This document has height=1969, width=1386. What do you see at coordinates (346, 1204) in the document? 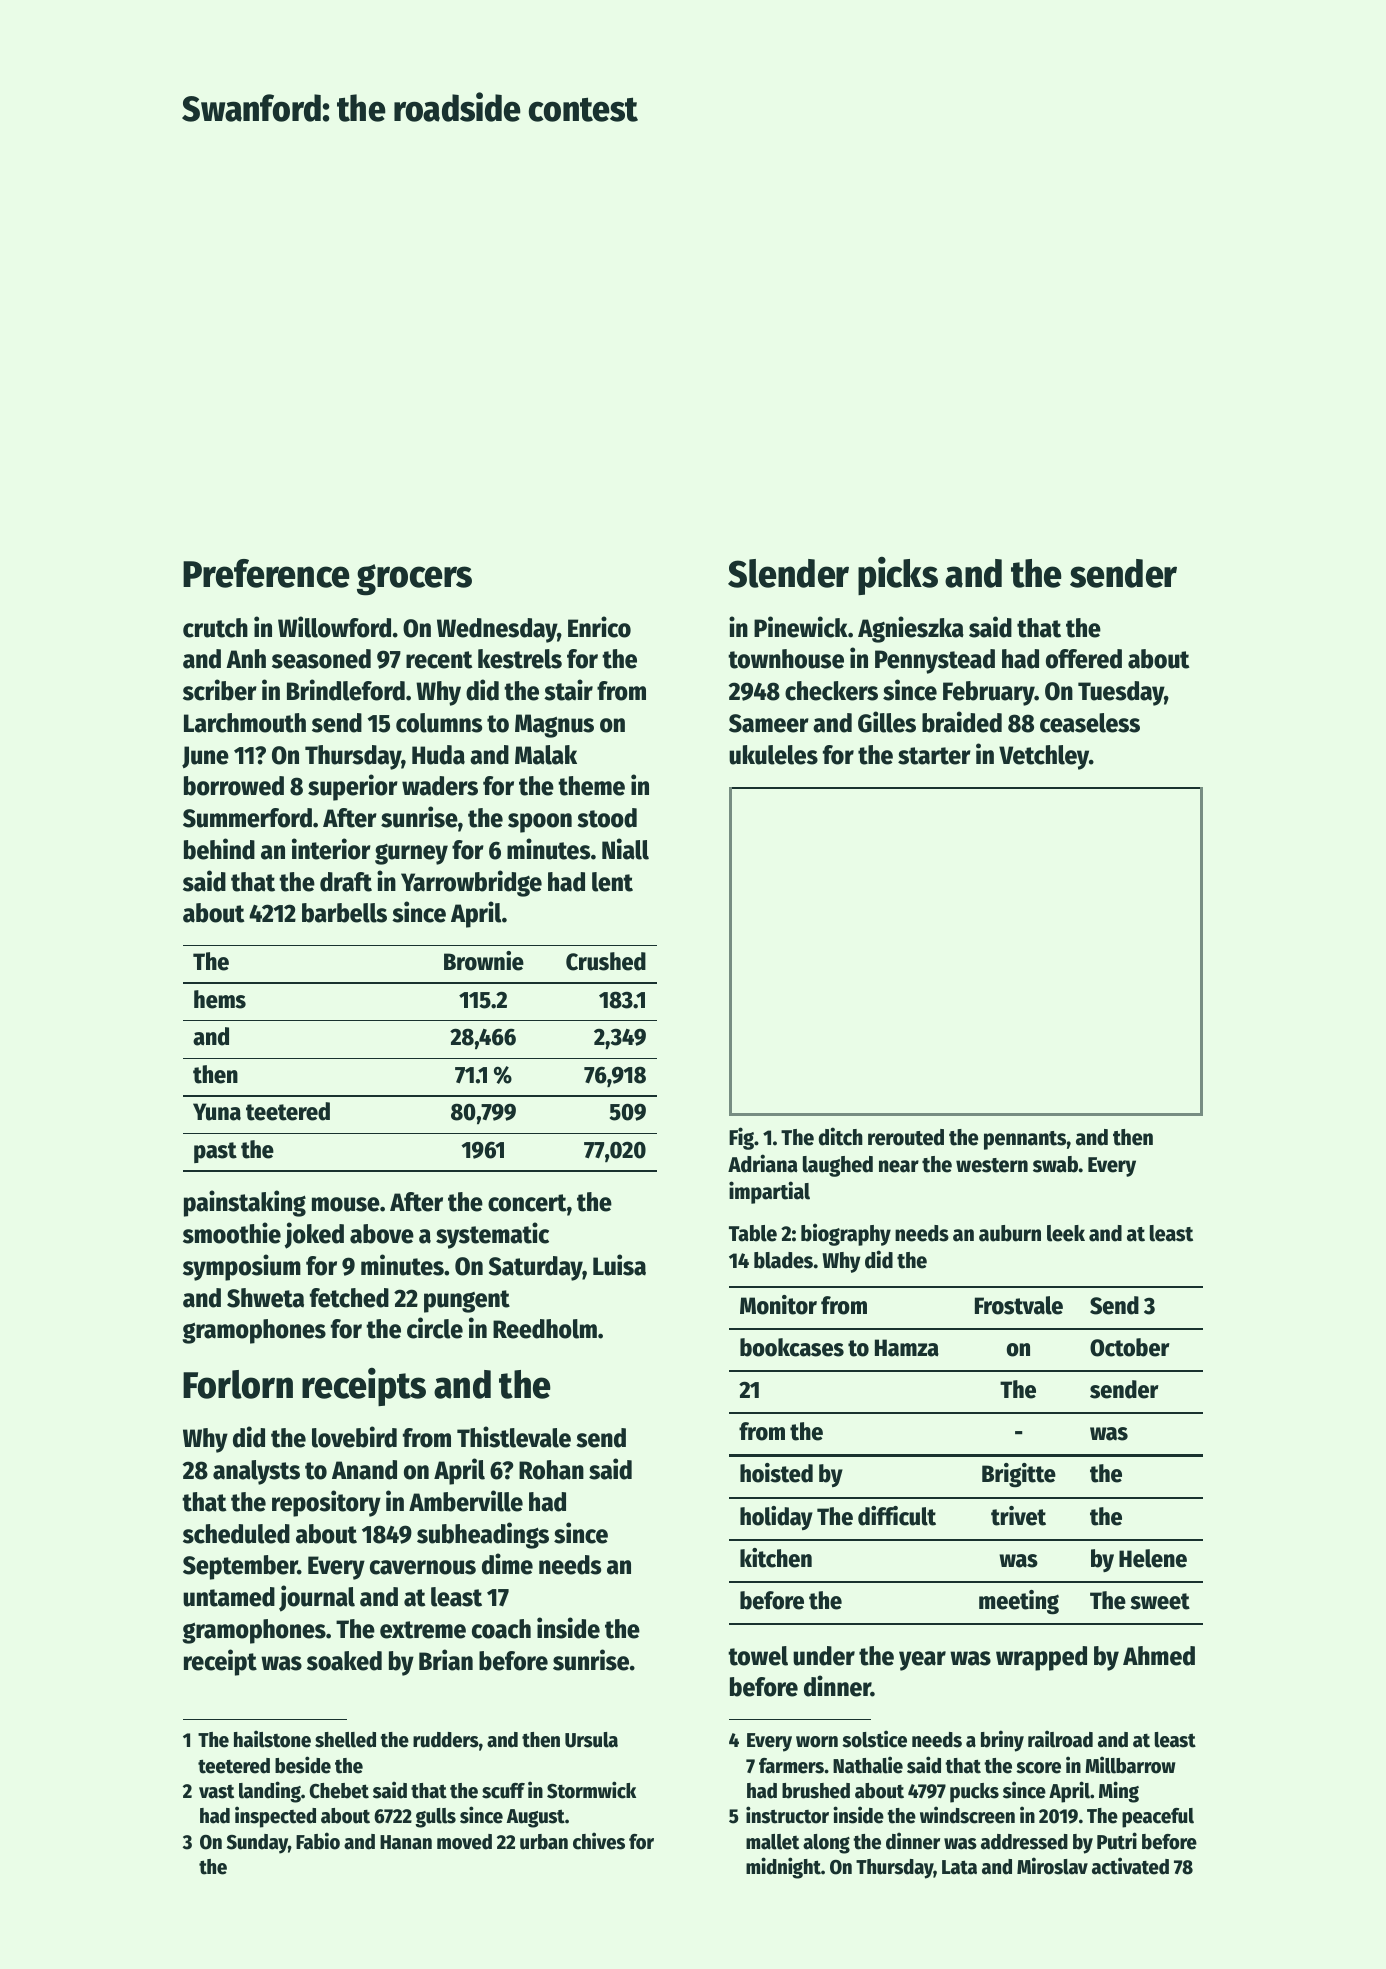
I see `mouse` at bounding box center [346, 1204].
